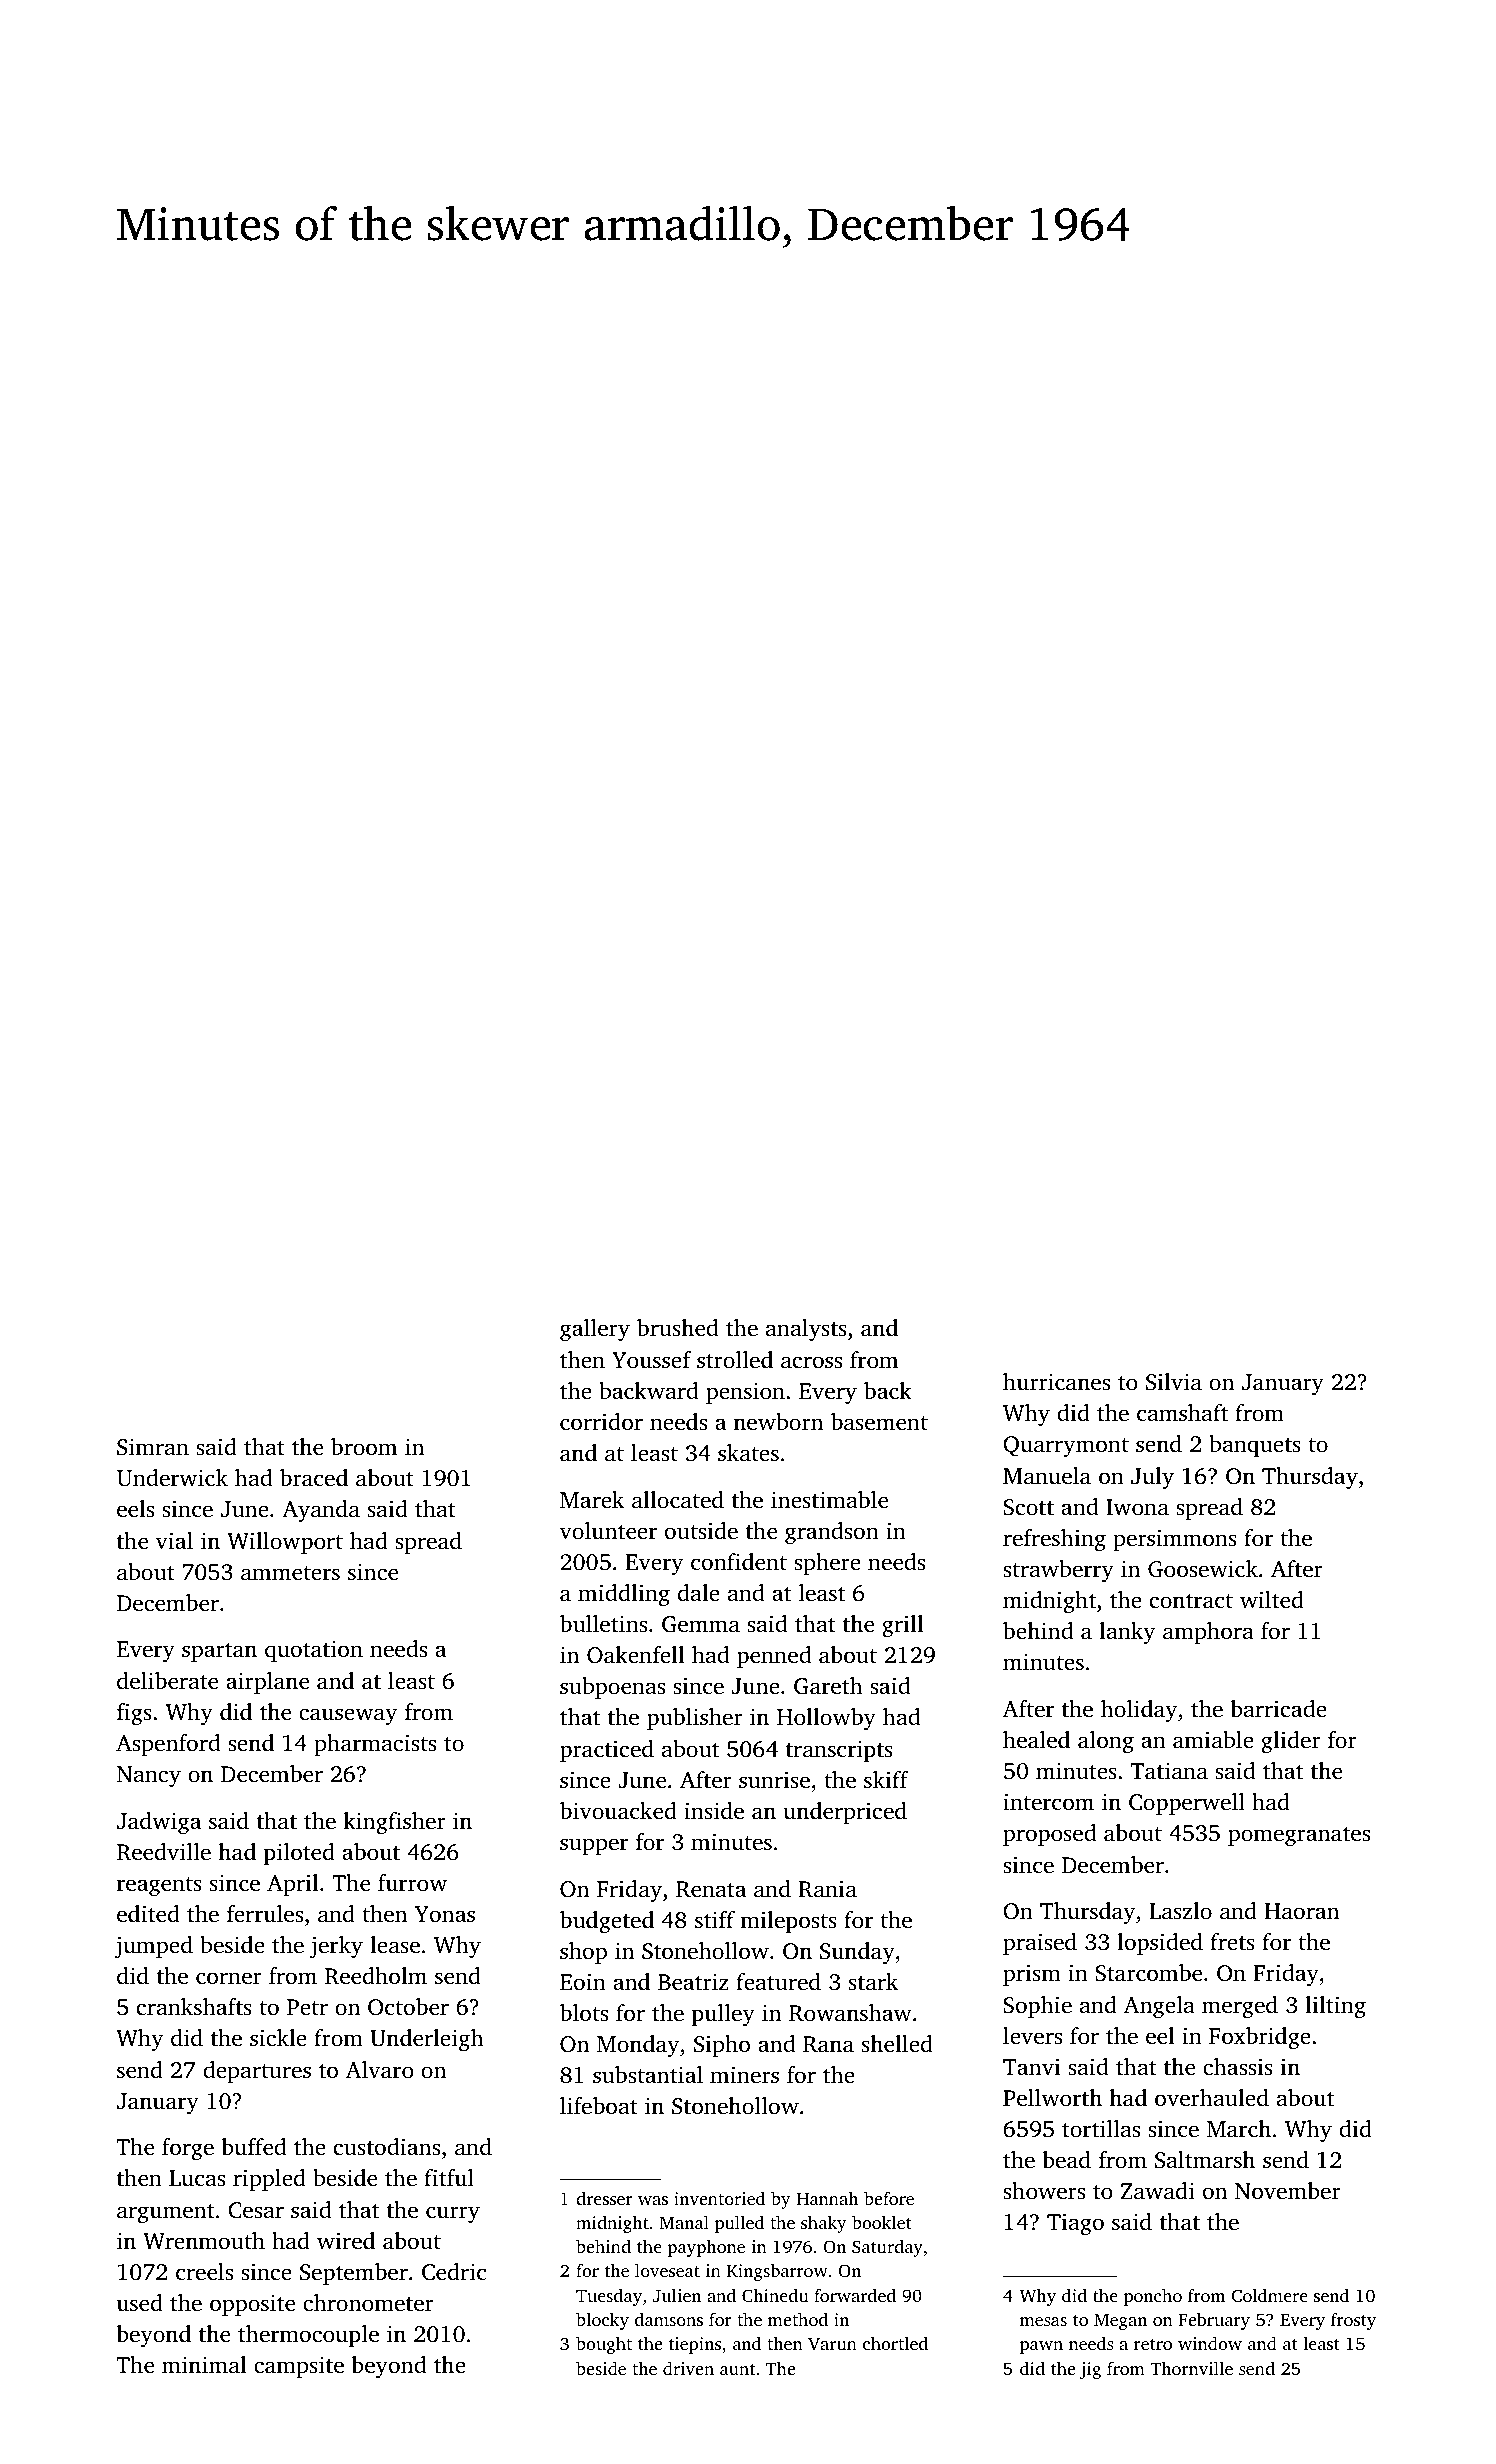 This page has height=2464, width=1496. What do you see at coordinates (314, 1478) in the page?
I see `braced` at bounding box center [314, 1478].
